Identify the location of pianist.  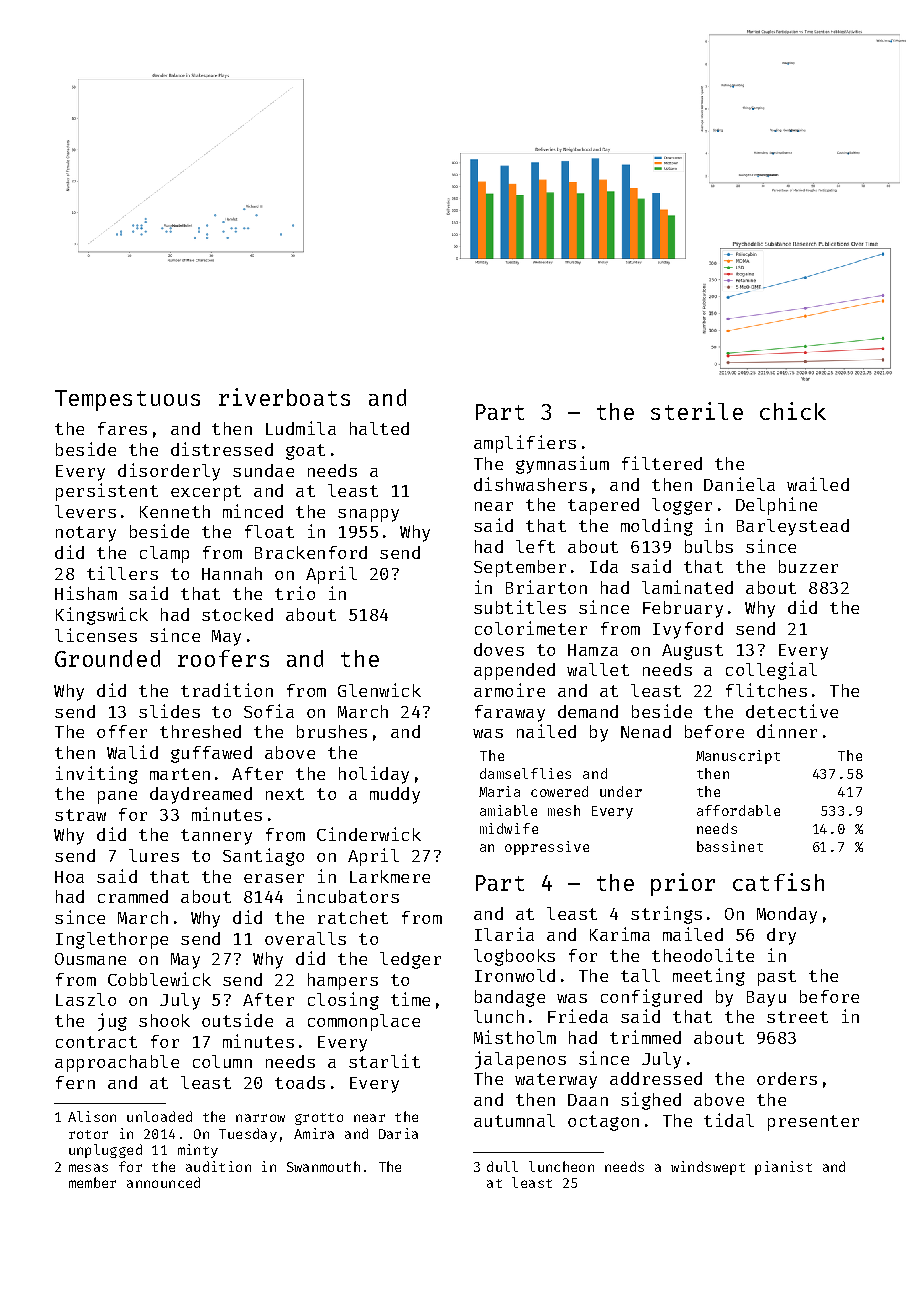
(783, 1168).
